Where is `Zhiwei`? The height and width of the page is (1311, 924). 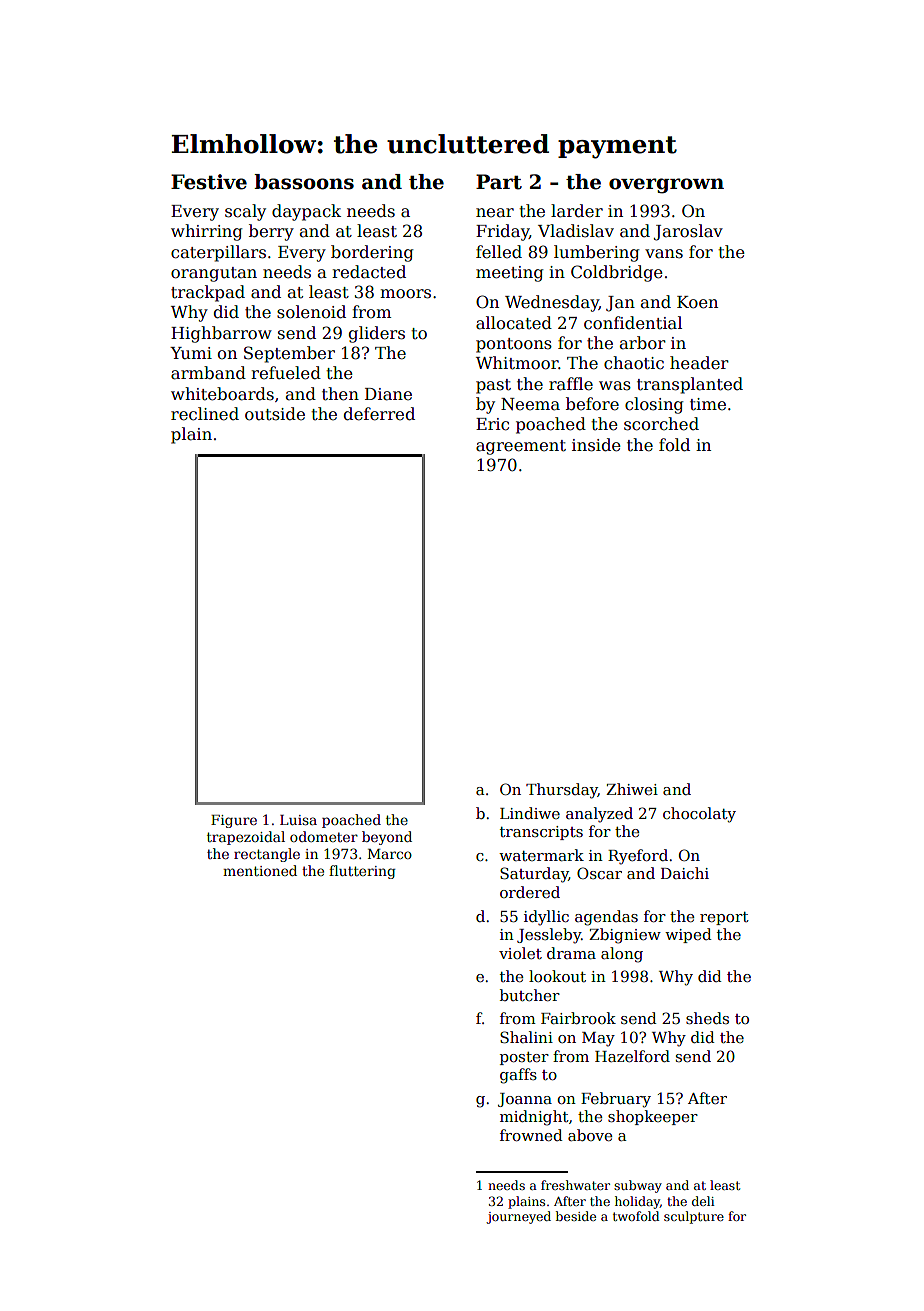
Zhiwei is located at coordinates (632, 789).
